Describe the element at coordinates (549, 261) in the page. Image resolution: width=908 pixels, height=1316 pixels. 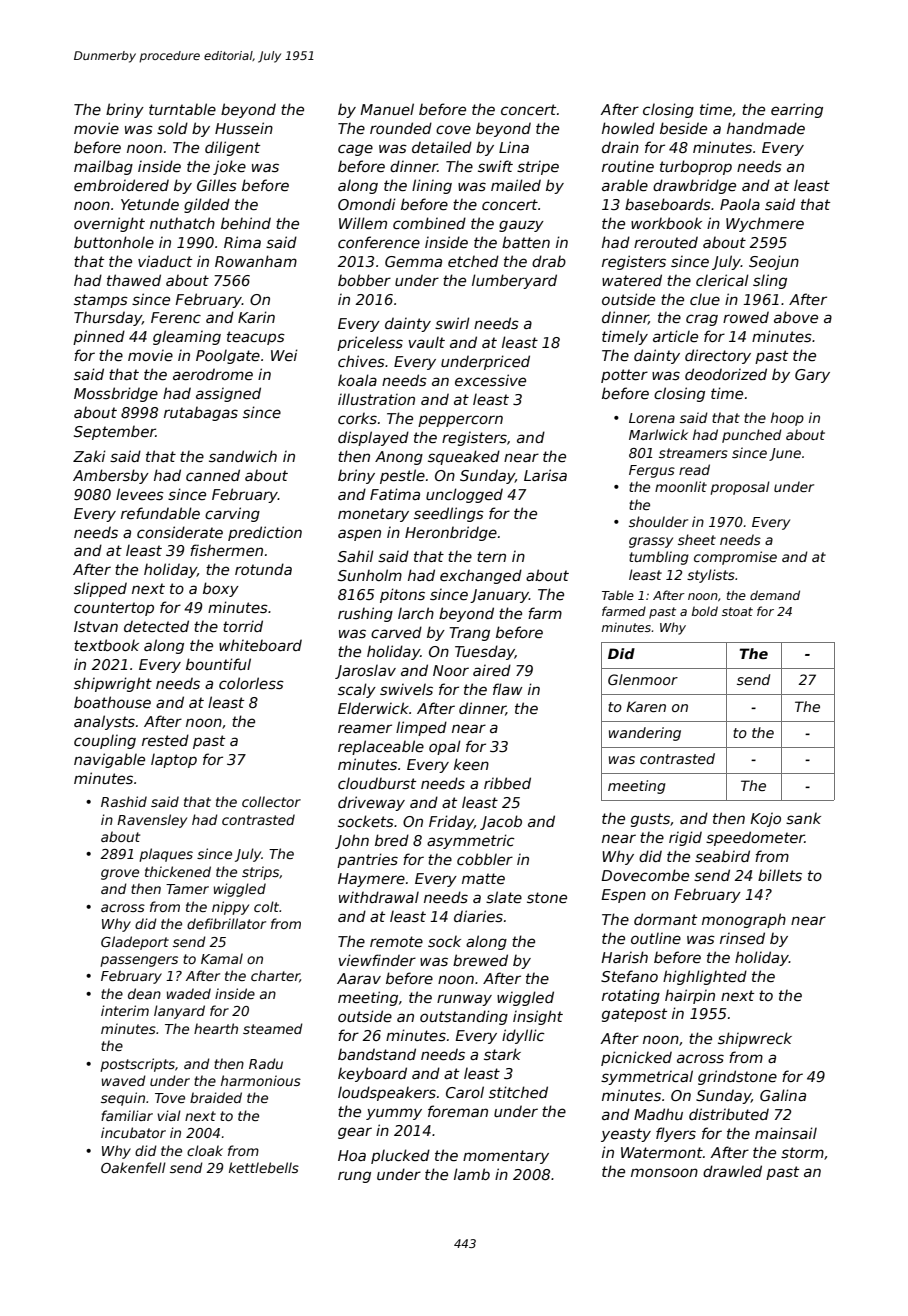
I see `drab` at that location.
